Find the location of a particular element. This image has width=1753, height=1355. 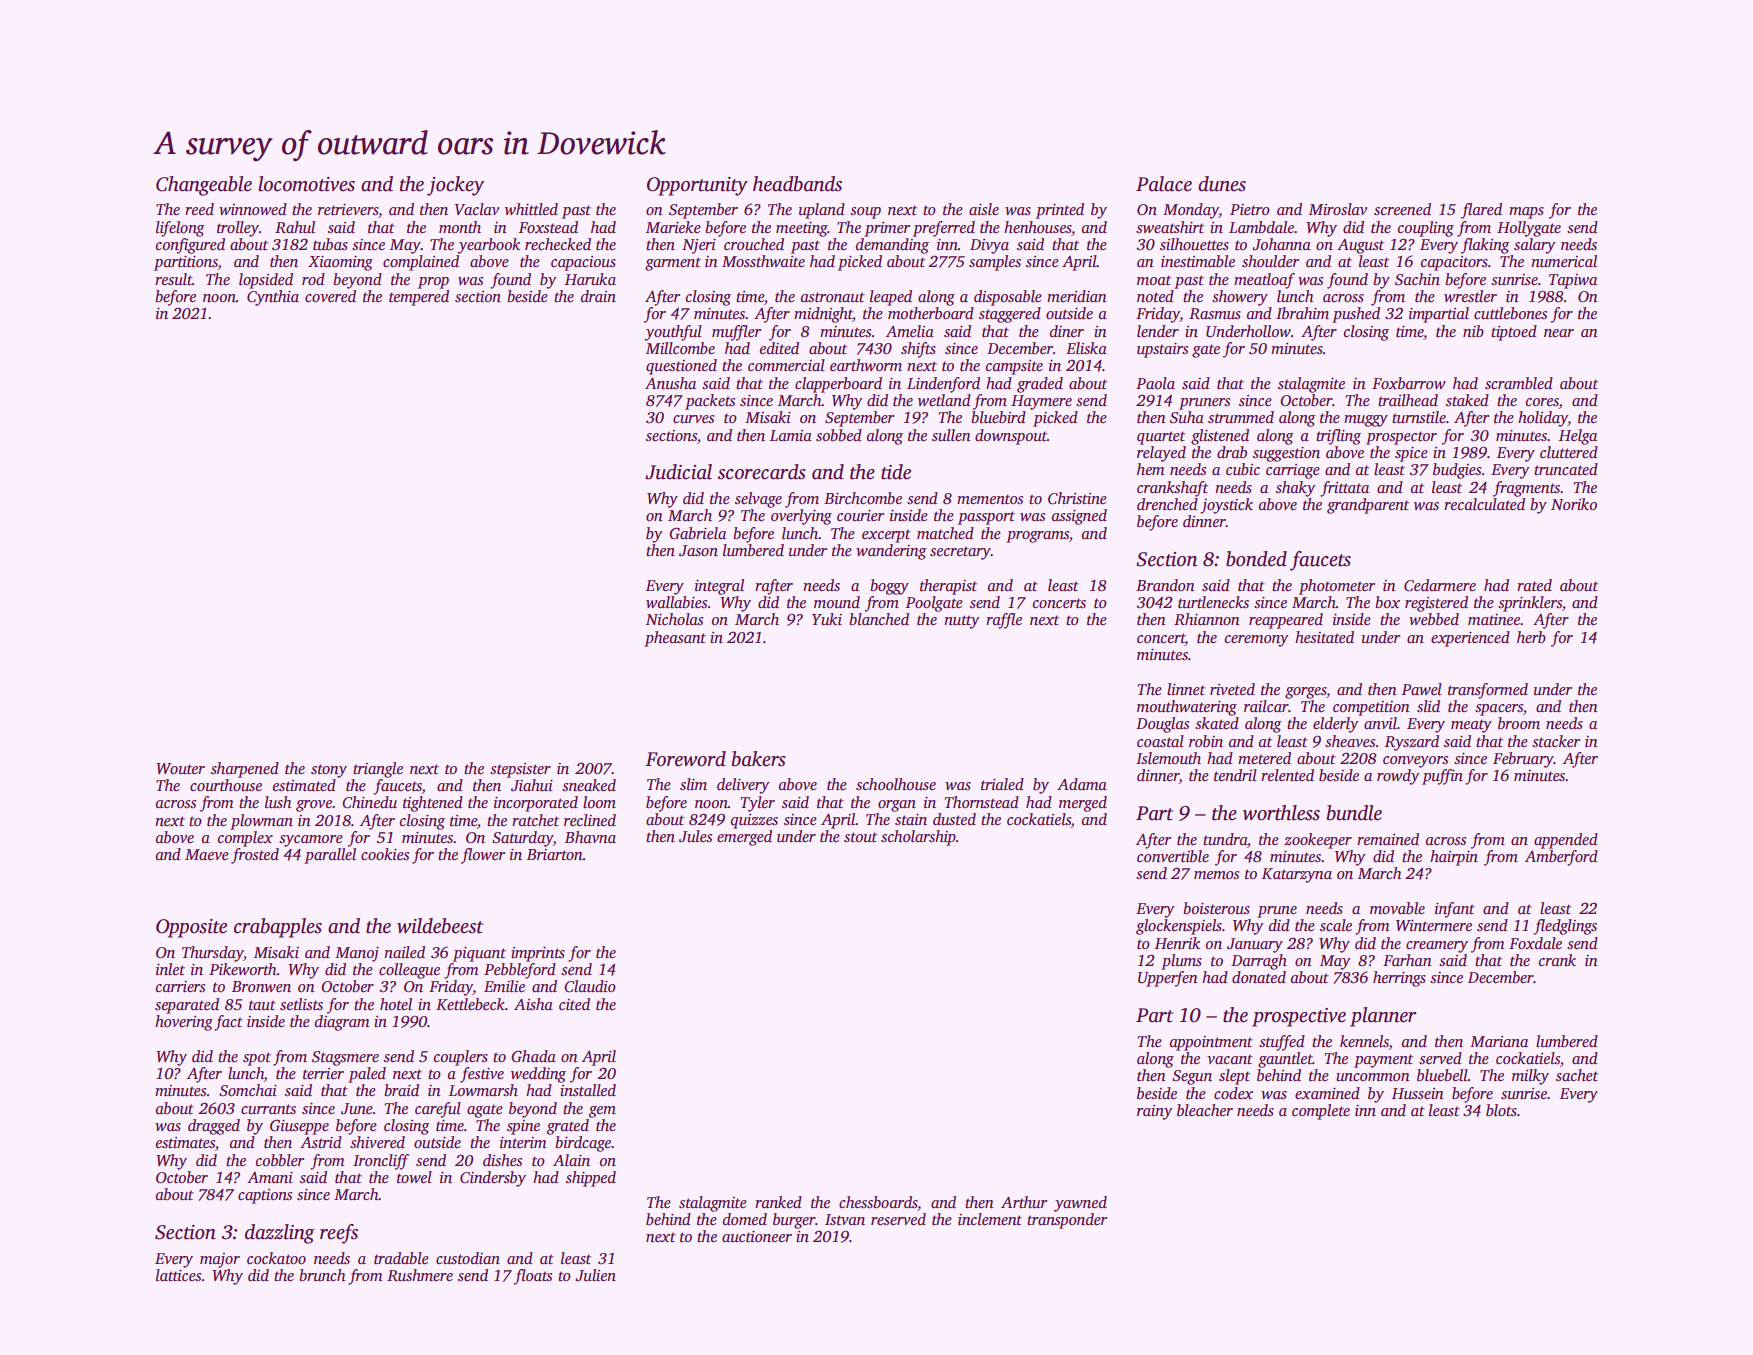

auctioneer is located at coordinates (757, 1236).
